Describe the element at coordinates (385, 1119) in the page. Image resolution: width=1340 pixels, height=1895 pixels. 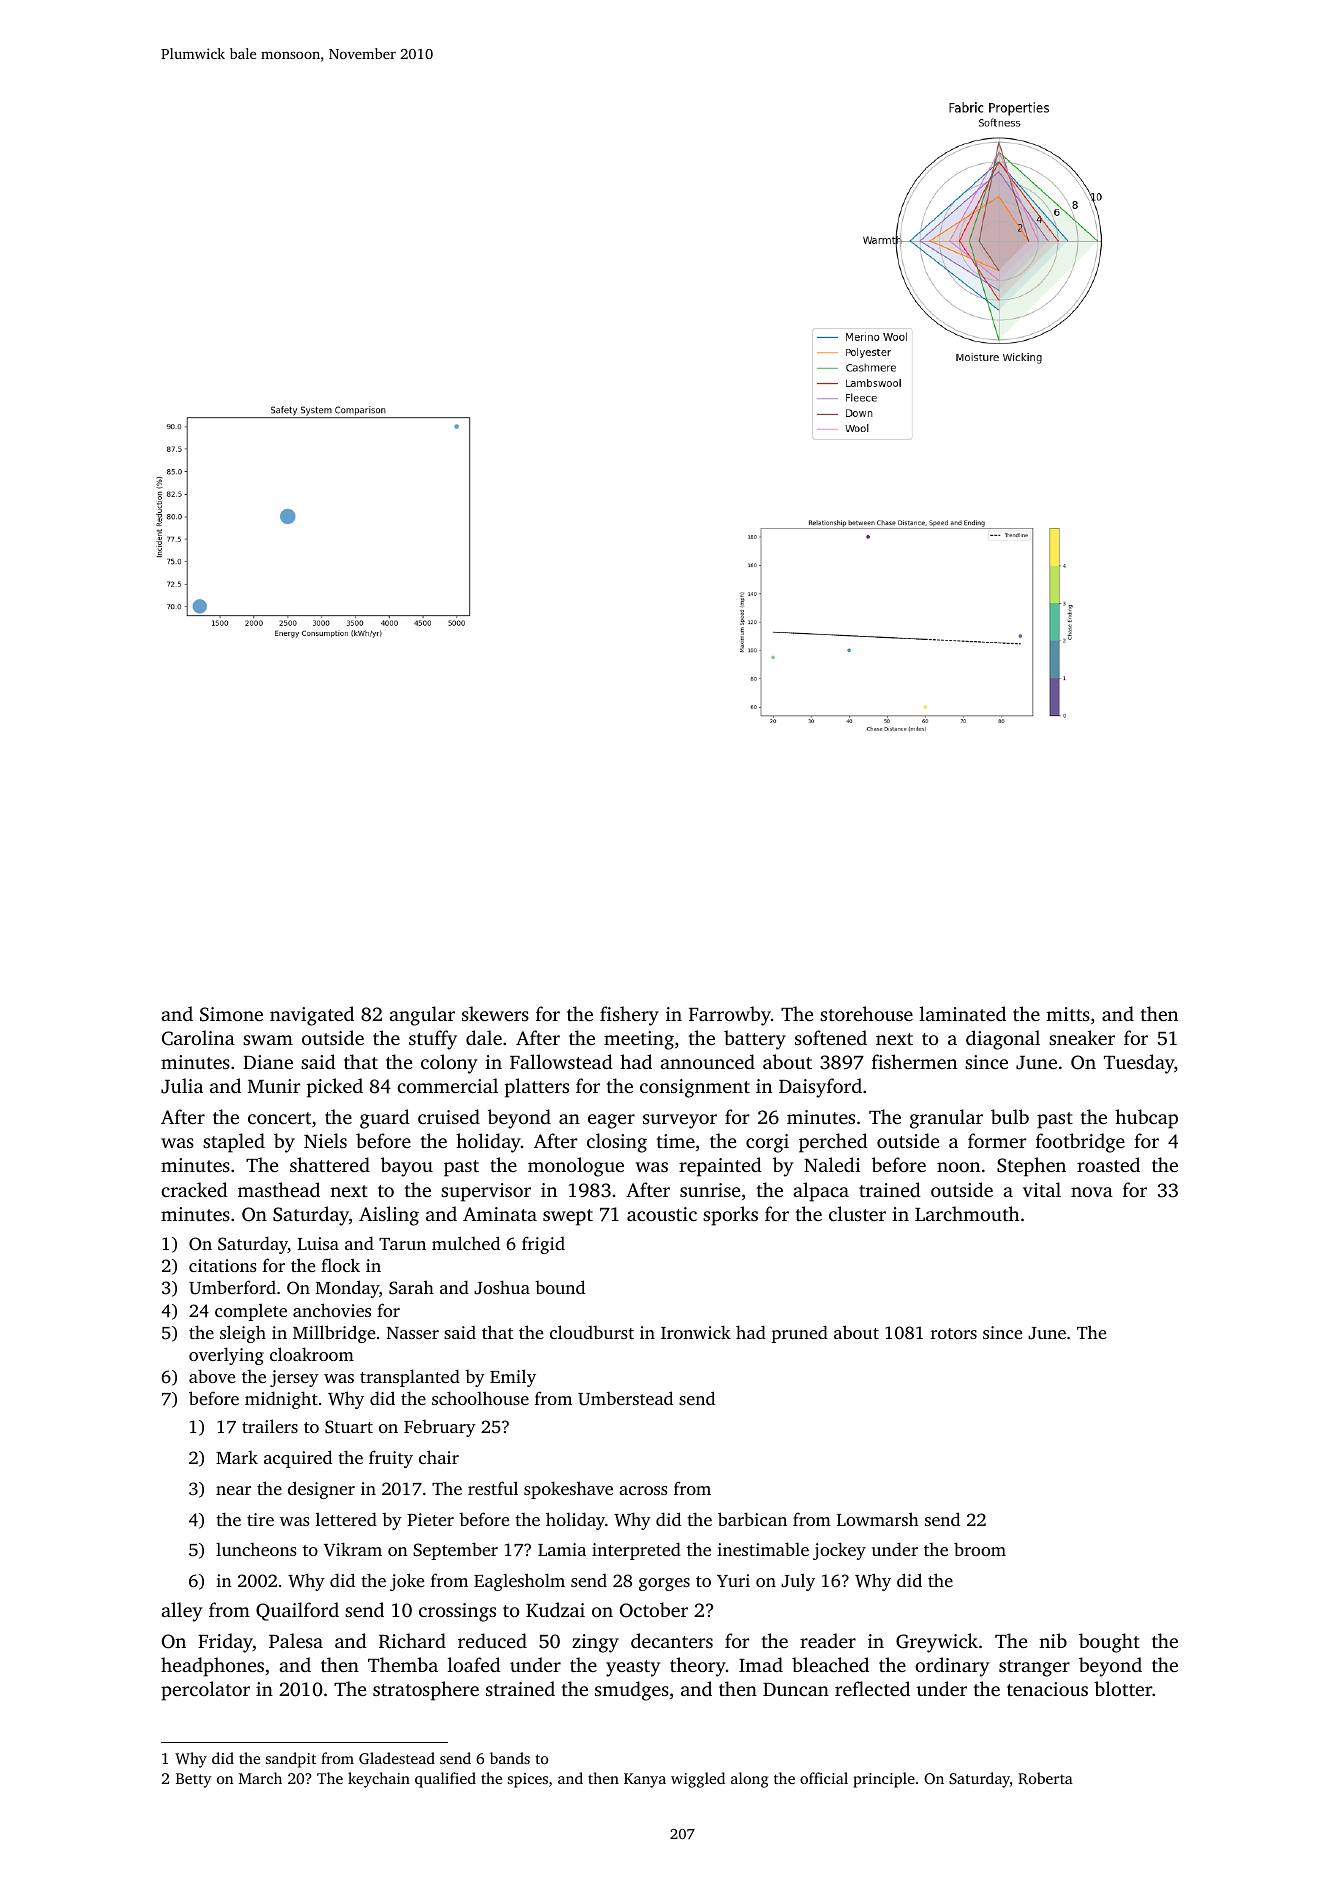
I see `guard` at that location.
